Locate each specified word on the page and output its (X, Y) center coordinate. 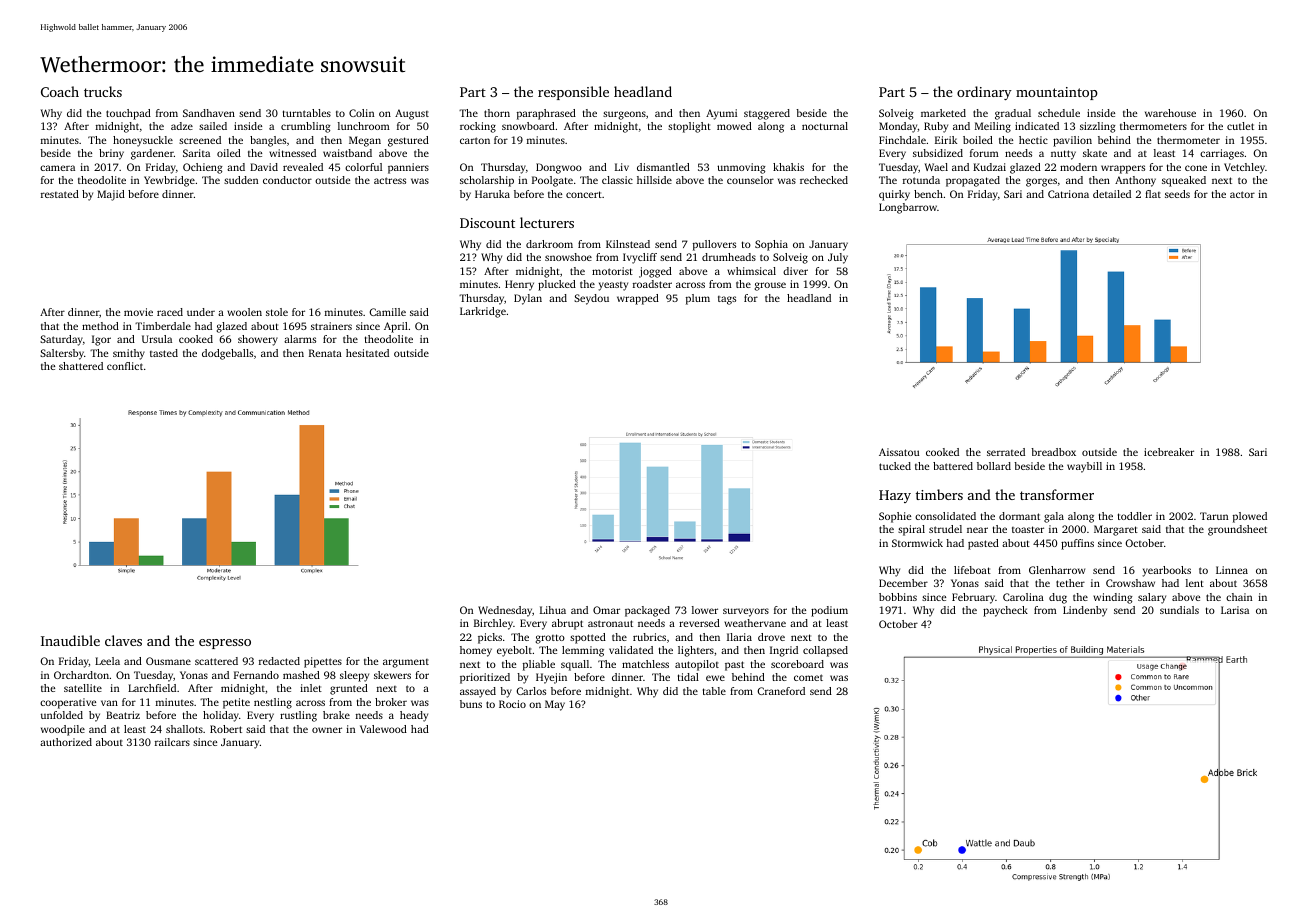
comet (808, 677)
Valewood (383, 729)
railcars (172, 742)
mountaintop (1057, 93)
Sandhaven (209, 113)
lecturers (547, 222)
